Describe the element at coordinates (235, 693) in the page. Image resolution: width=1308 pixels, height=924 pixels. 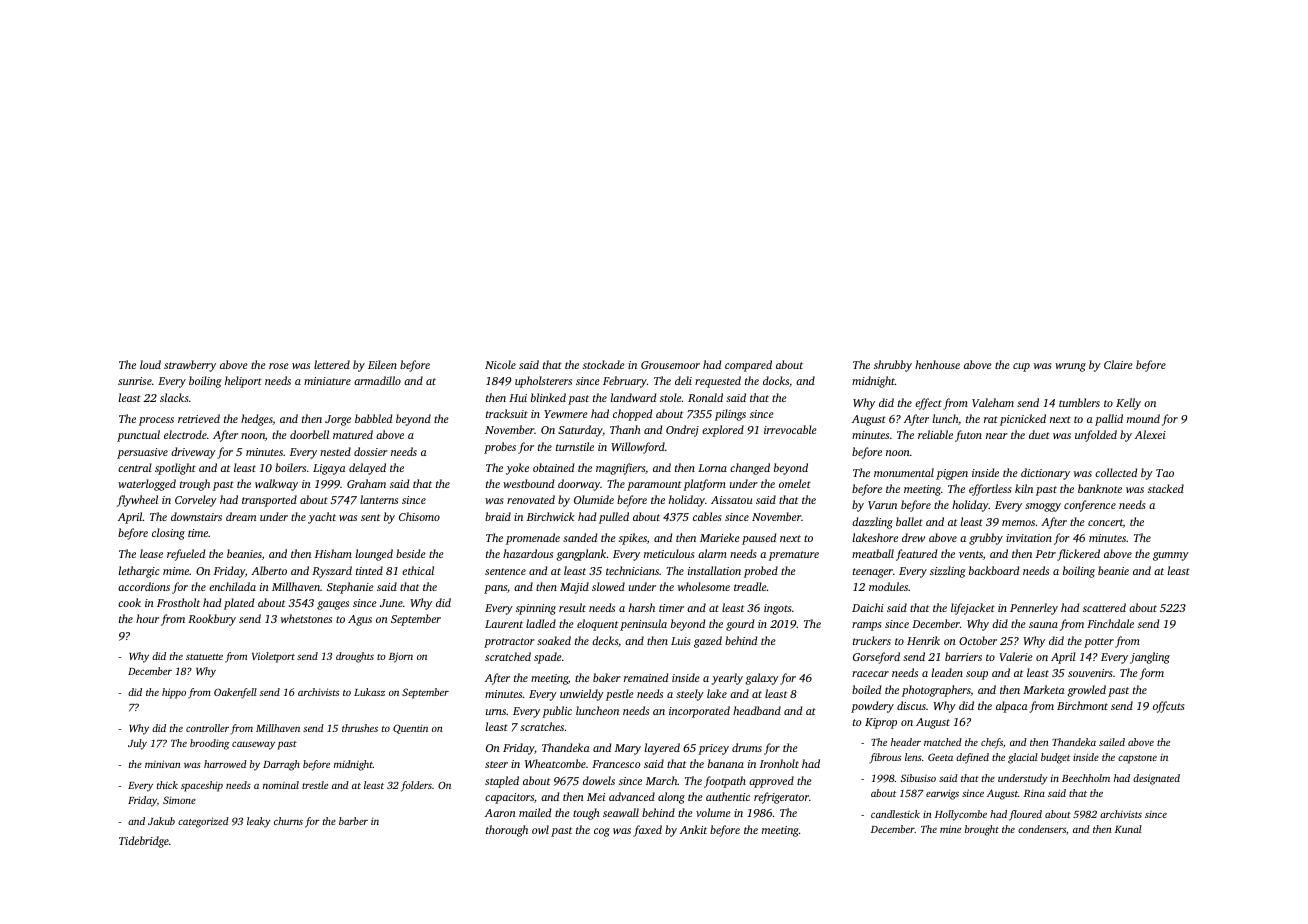
I see `Oakenfell` at that location.
